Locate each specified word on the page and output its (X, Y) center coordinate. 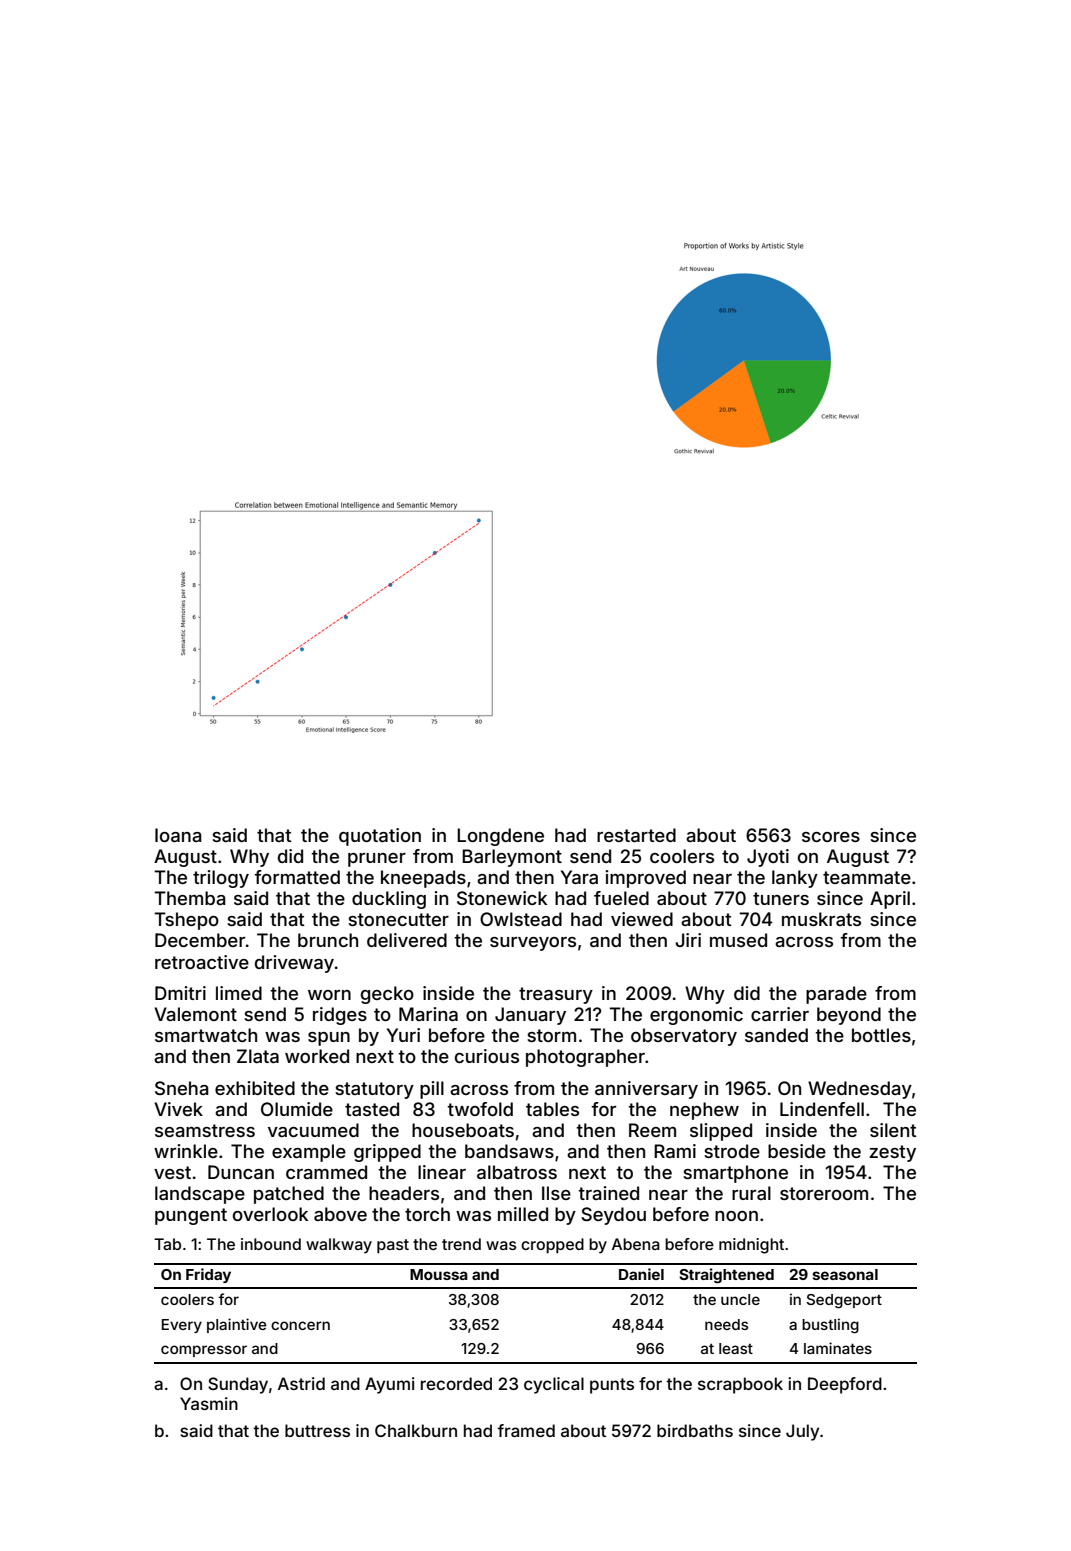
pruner (377, 860)
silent (893, 1130)
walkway (339, 1246)
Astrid (301, 1383)
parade (836, 995)
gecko (387, 995)
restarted (636, 835)
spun (329, 1039)
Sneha (182, 1088)
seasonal (845, 1274)
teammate (867, 877)
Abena (636, 1244)
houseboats (463, 1130)
